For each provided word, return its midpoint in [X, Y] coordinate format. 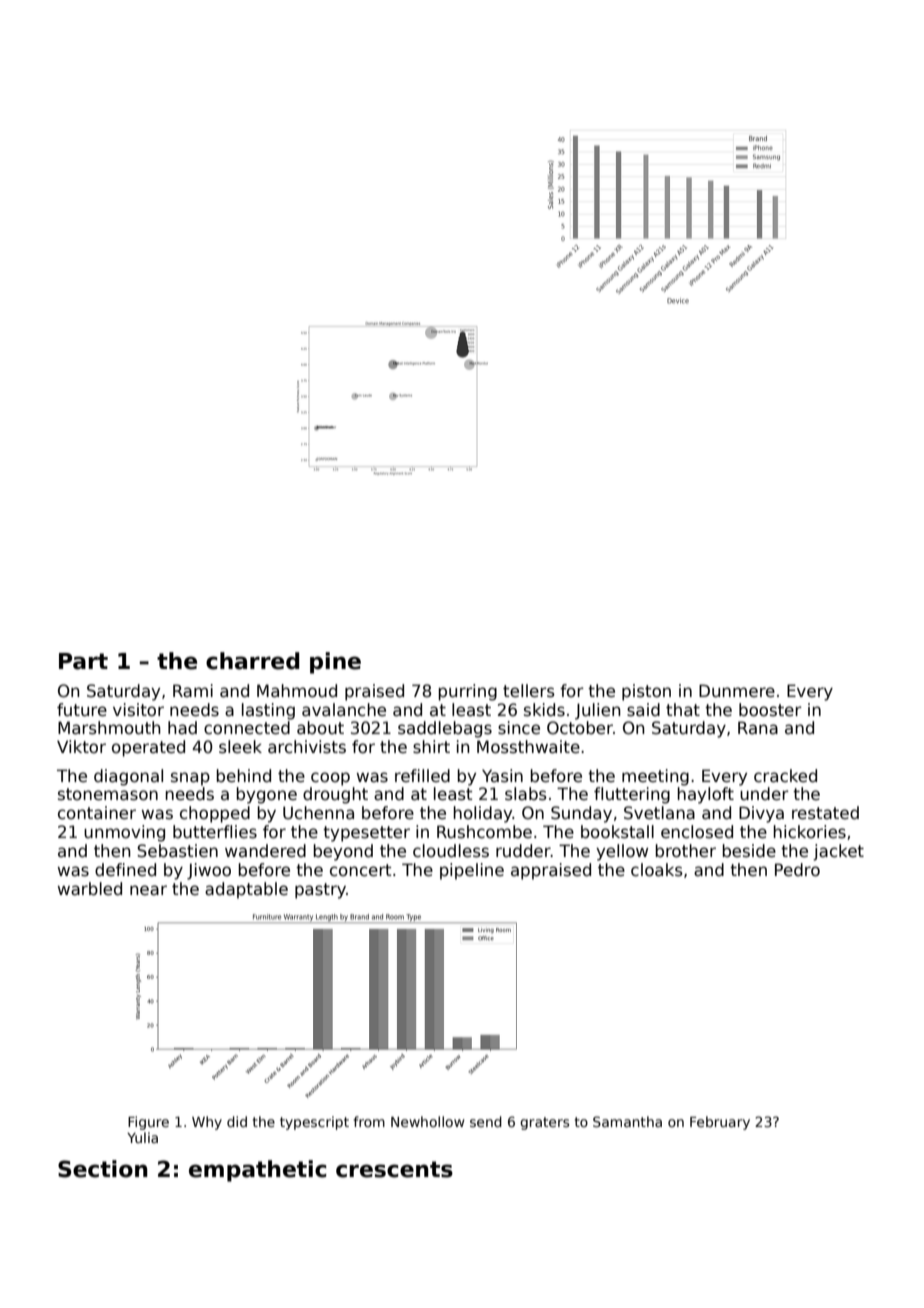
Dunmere [737, 691]
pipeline [472, 871]
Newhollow [427, 1121]
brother [686, 851]
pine [335, 663]
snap [190, 779]
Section [103, 1169]
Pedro [797, 870]
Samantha [627, 1121]
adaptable [246, 890]
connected [247, 728]
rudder [523, 851]
